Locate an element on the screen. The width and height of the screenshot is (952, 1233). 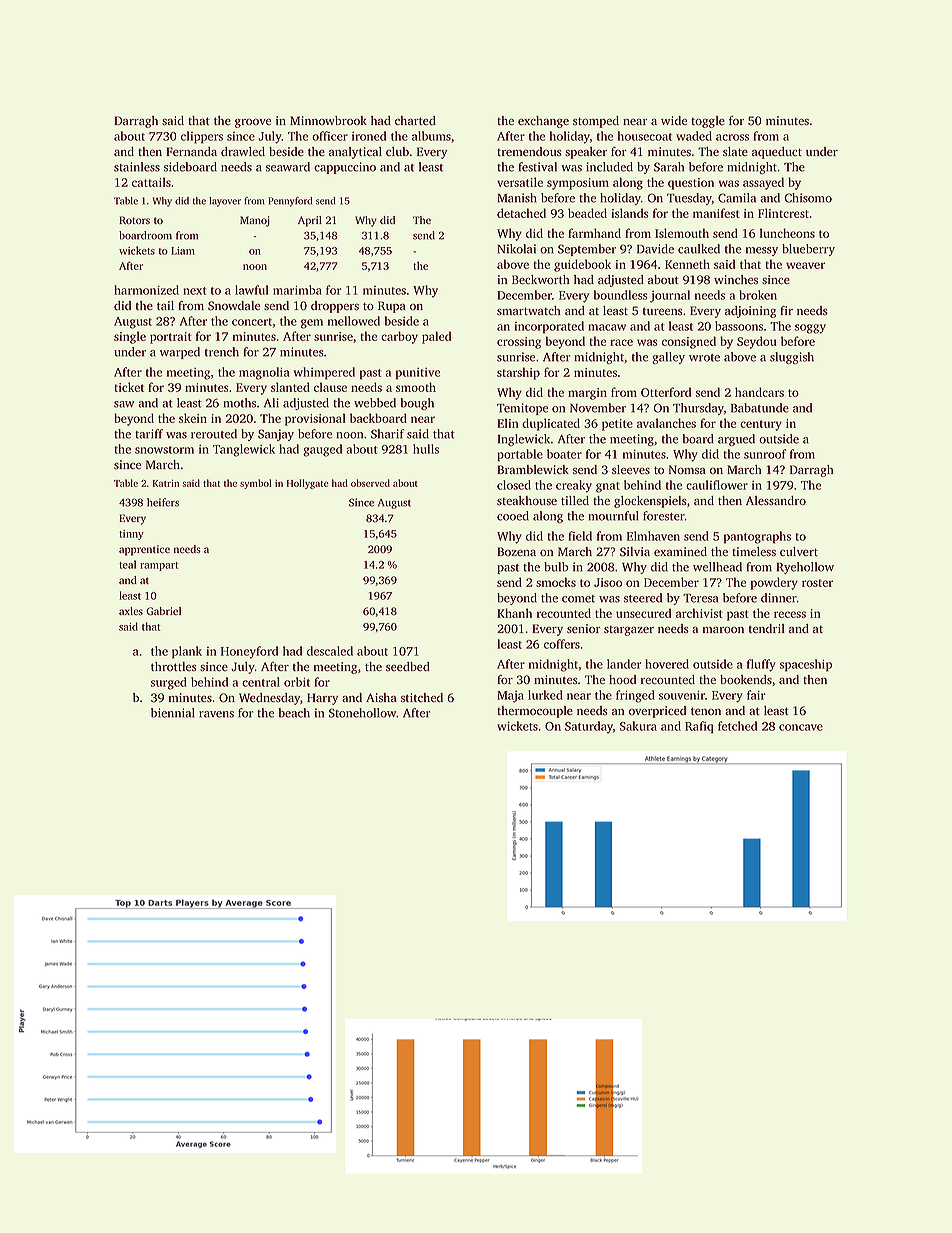
Tanglewick is located at coordinates (244, 450).
